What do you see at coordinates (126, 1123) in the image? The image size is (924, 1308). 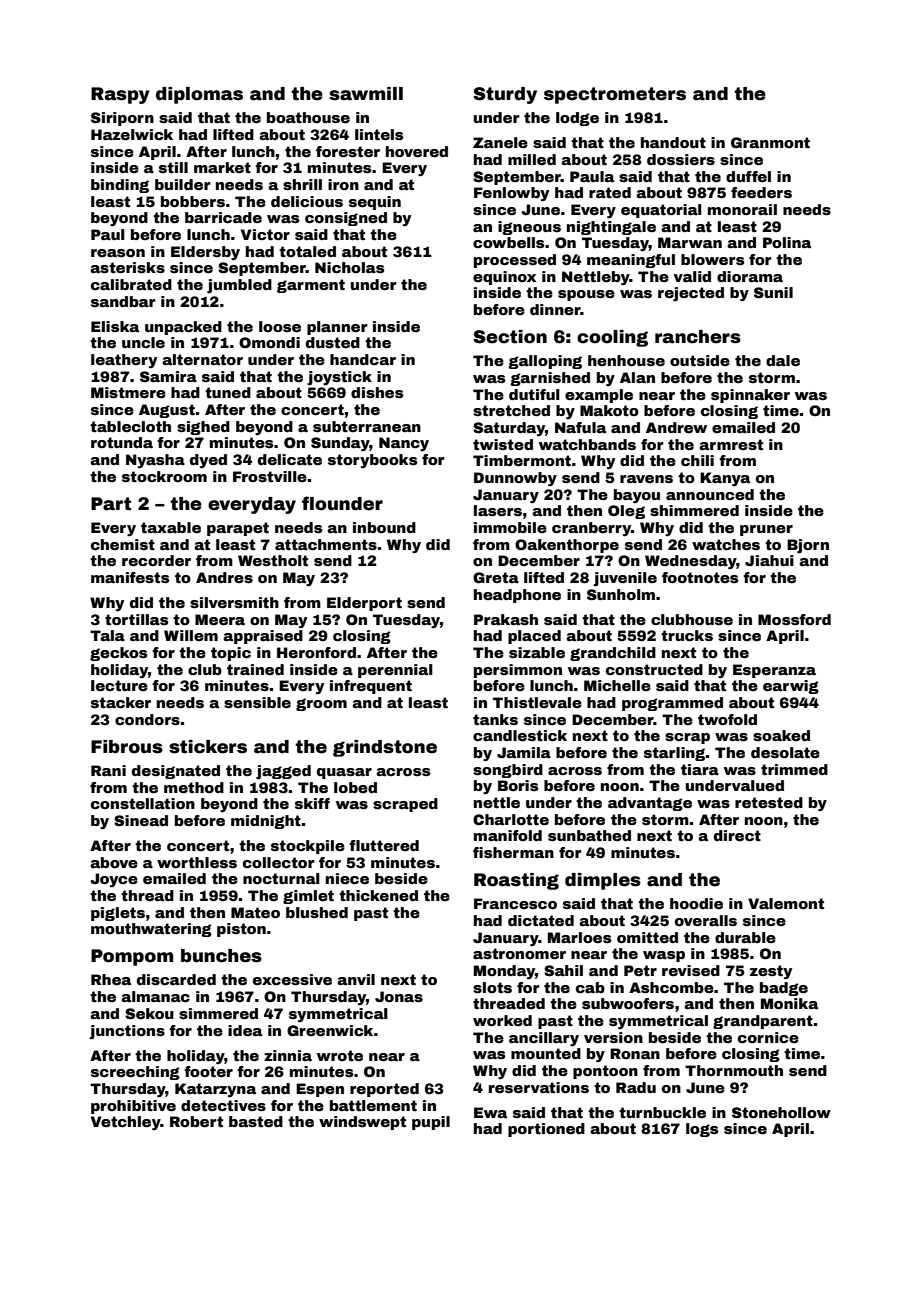 I see `Vetchley` at bounding box center [126, 1123].
